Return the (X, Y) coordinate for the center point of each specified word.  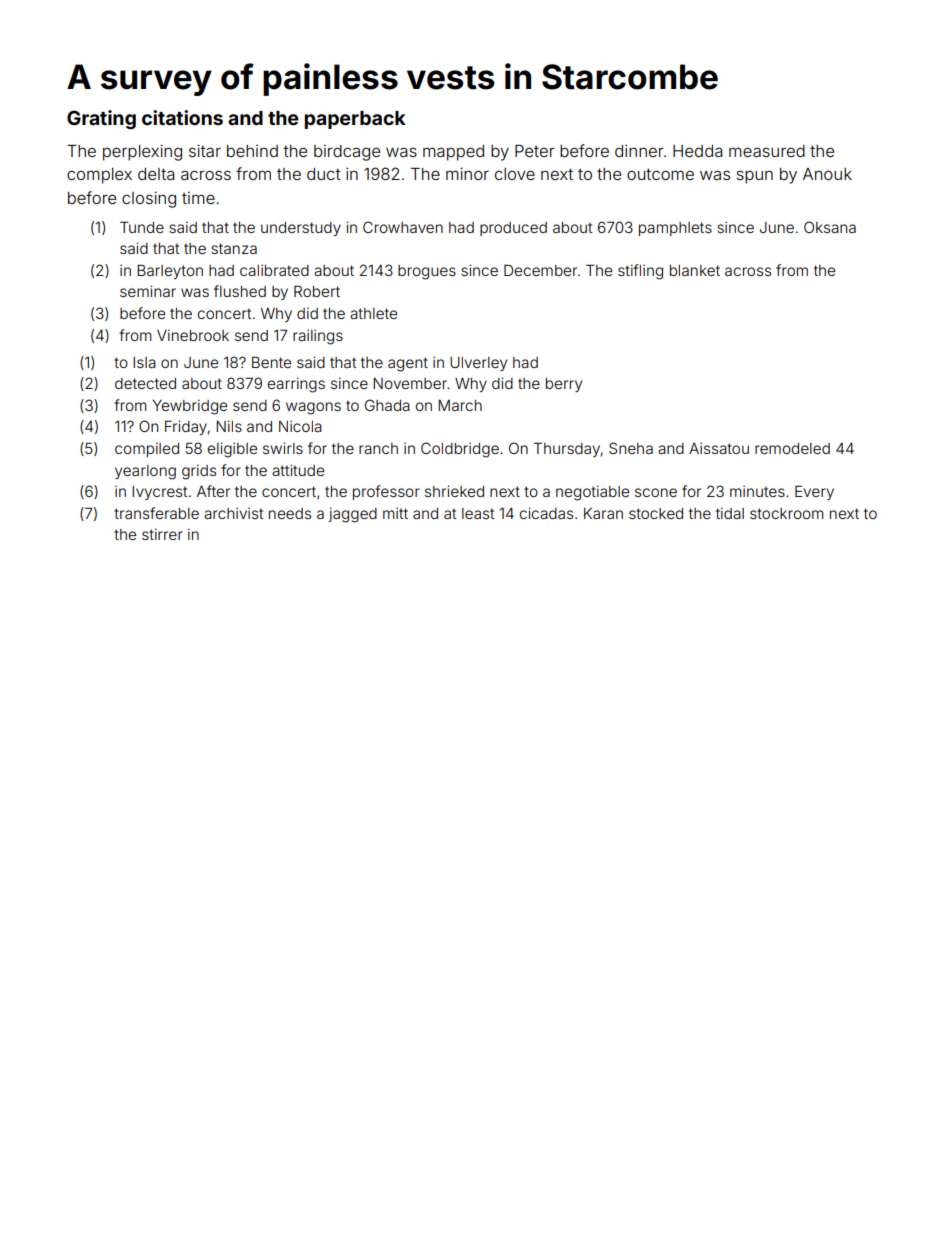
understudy (301, 229)
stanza (234, 248)
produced (513, 229)
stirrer (162, 534)
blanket (695, 270)
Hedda (697, 151)
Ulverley (478, 364)
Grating (101, 119)
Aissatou (719, 448)
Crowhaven (403, 227)
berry (564, 385)
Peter (535, 151)
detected (145, 383)
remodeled (792, 448)
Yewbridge (190, 407)
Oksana (830, 227)
